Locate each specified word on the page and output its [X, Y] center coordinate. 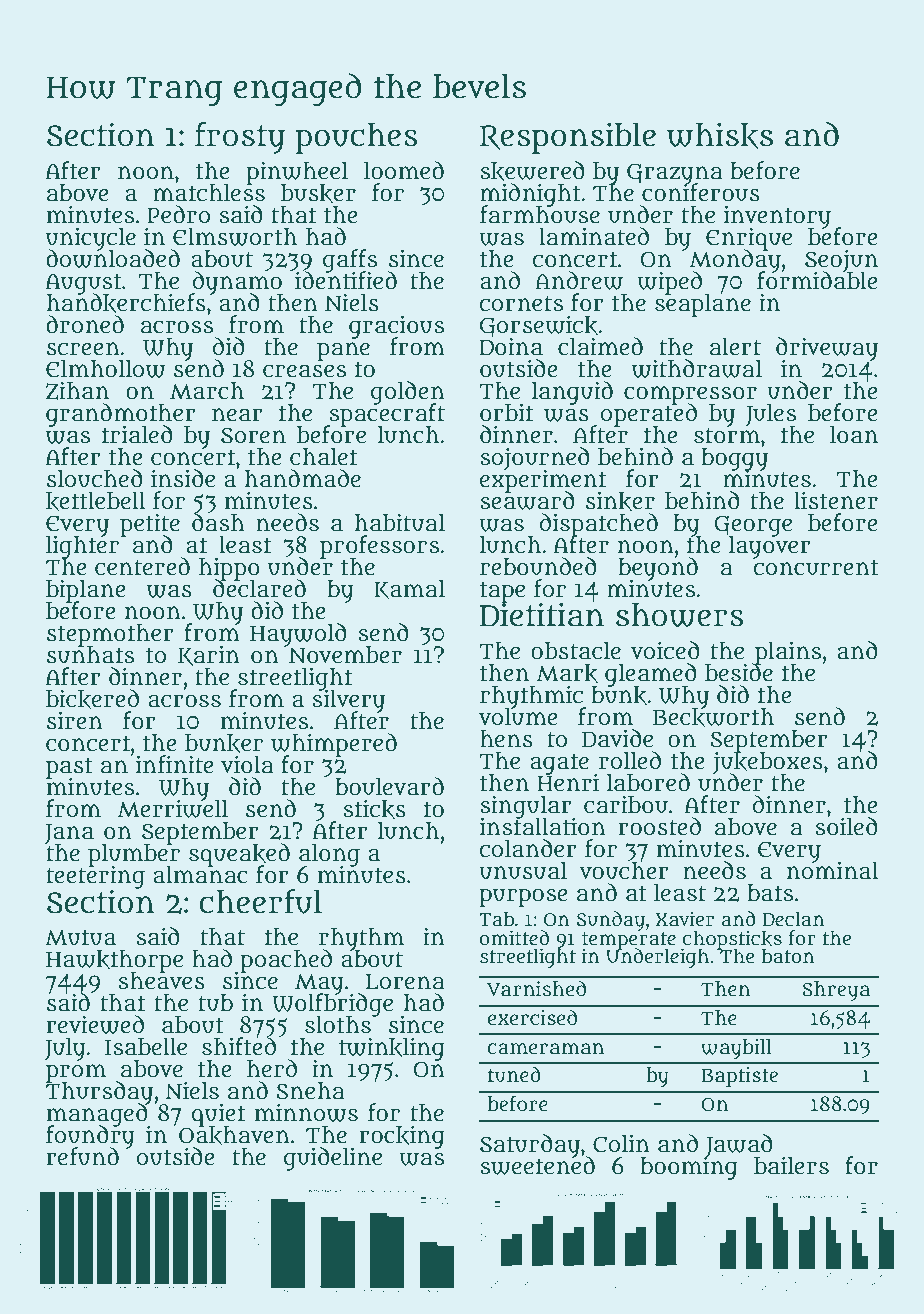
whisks [720, 135]
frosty [240, 138]
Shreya [836, 991]
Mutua [80, 938]
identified [346, 281]
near [237, 415]
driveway [827, 348]
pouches [356, 138]
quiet [218, 1115]
